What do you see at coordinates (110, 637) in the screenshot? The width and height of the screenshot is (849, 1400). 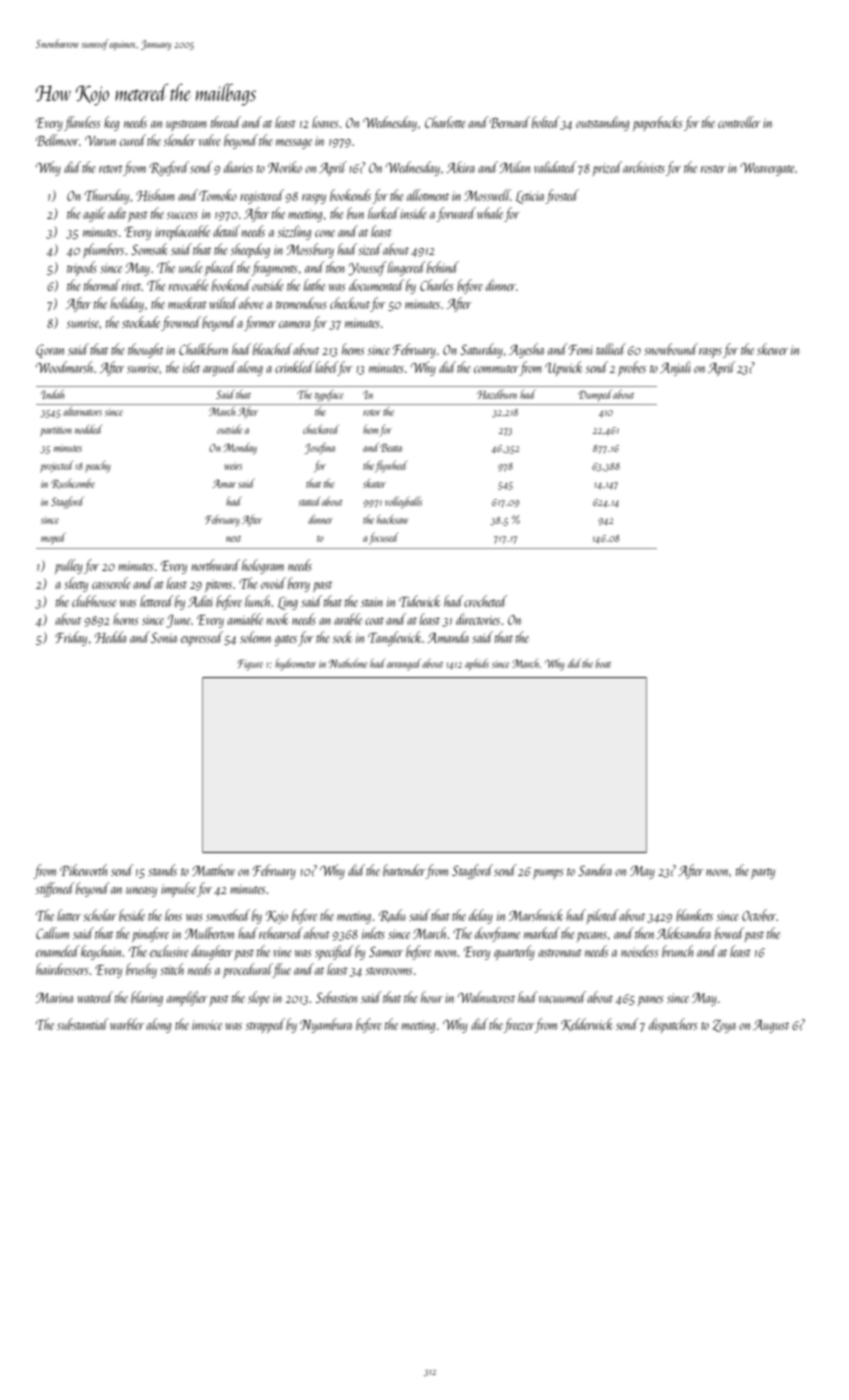 I see `Hedda` at bounding box center [110, 637].
